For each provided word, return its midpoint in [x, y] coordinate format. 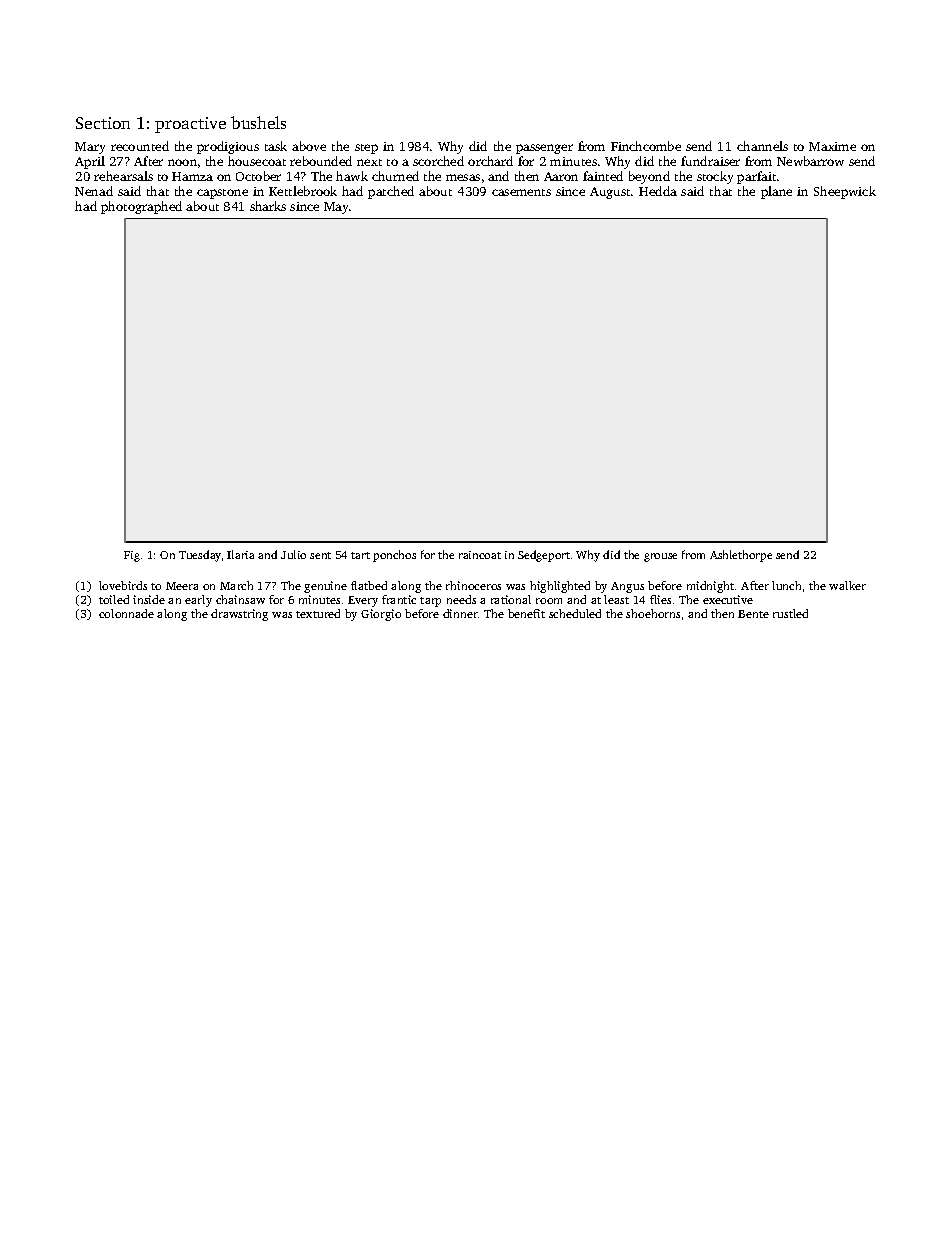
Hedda [658, 191]
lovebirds [123, 585]
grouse [660, 557]
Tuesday [200, 556]
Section [103, 123]
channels [762, 146]
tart [360, 555]
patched [391, 192]
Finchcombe [646, 146]
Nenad [94, 191]
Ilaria [240, 554]
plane [776, 192]
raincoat [480, 555]
